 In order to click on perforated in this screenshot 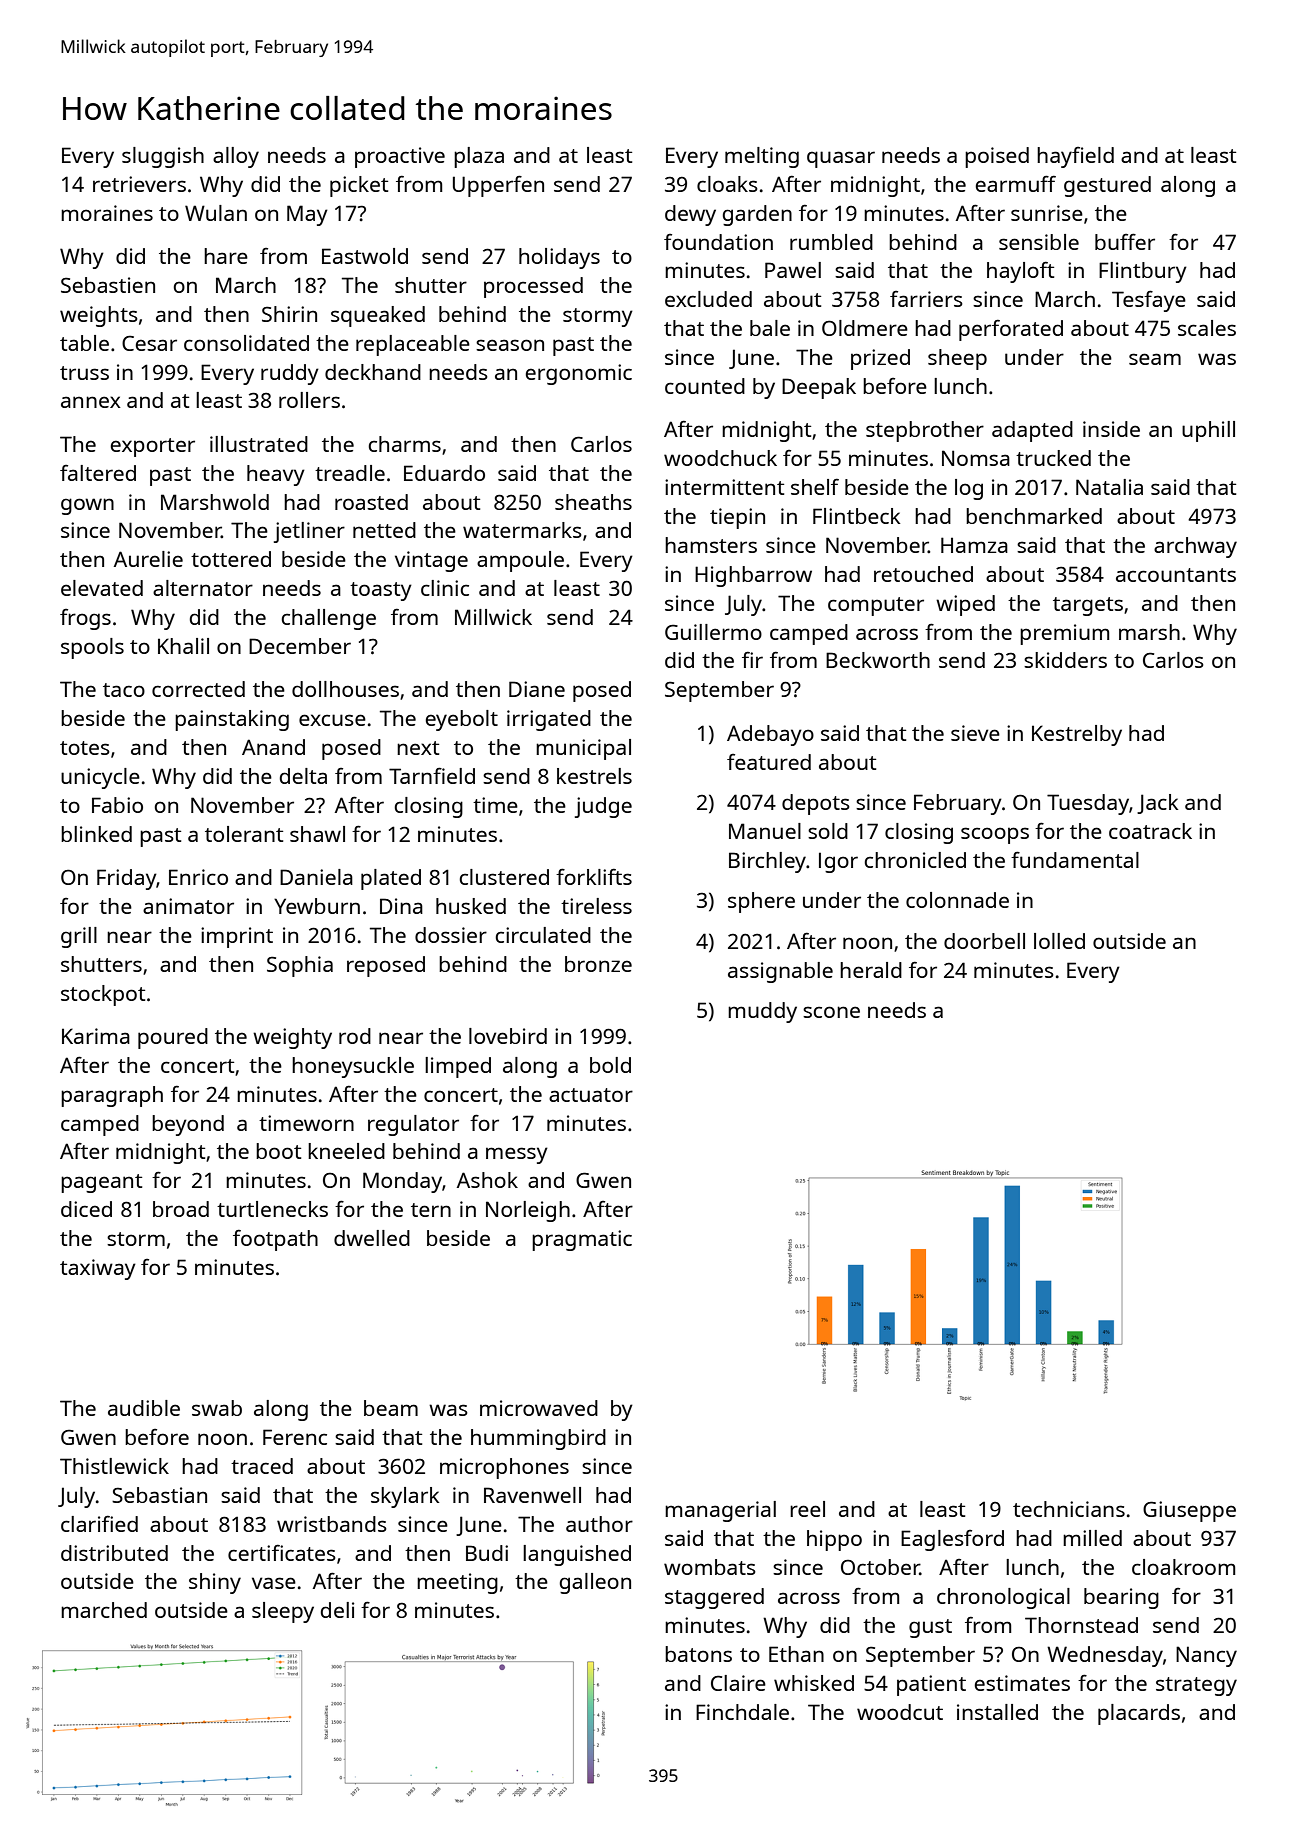, I will do `click(1011, 330)`.
